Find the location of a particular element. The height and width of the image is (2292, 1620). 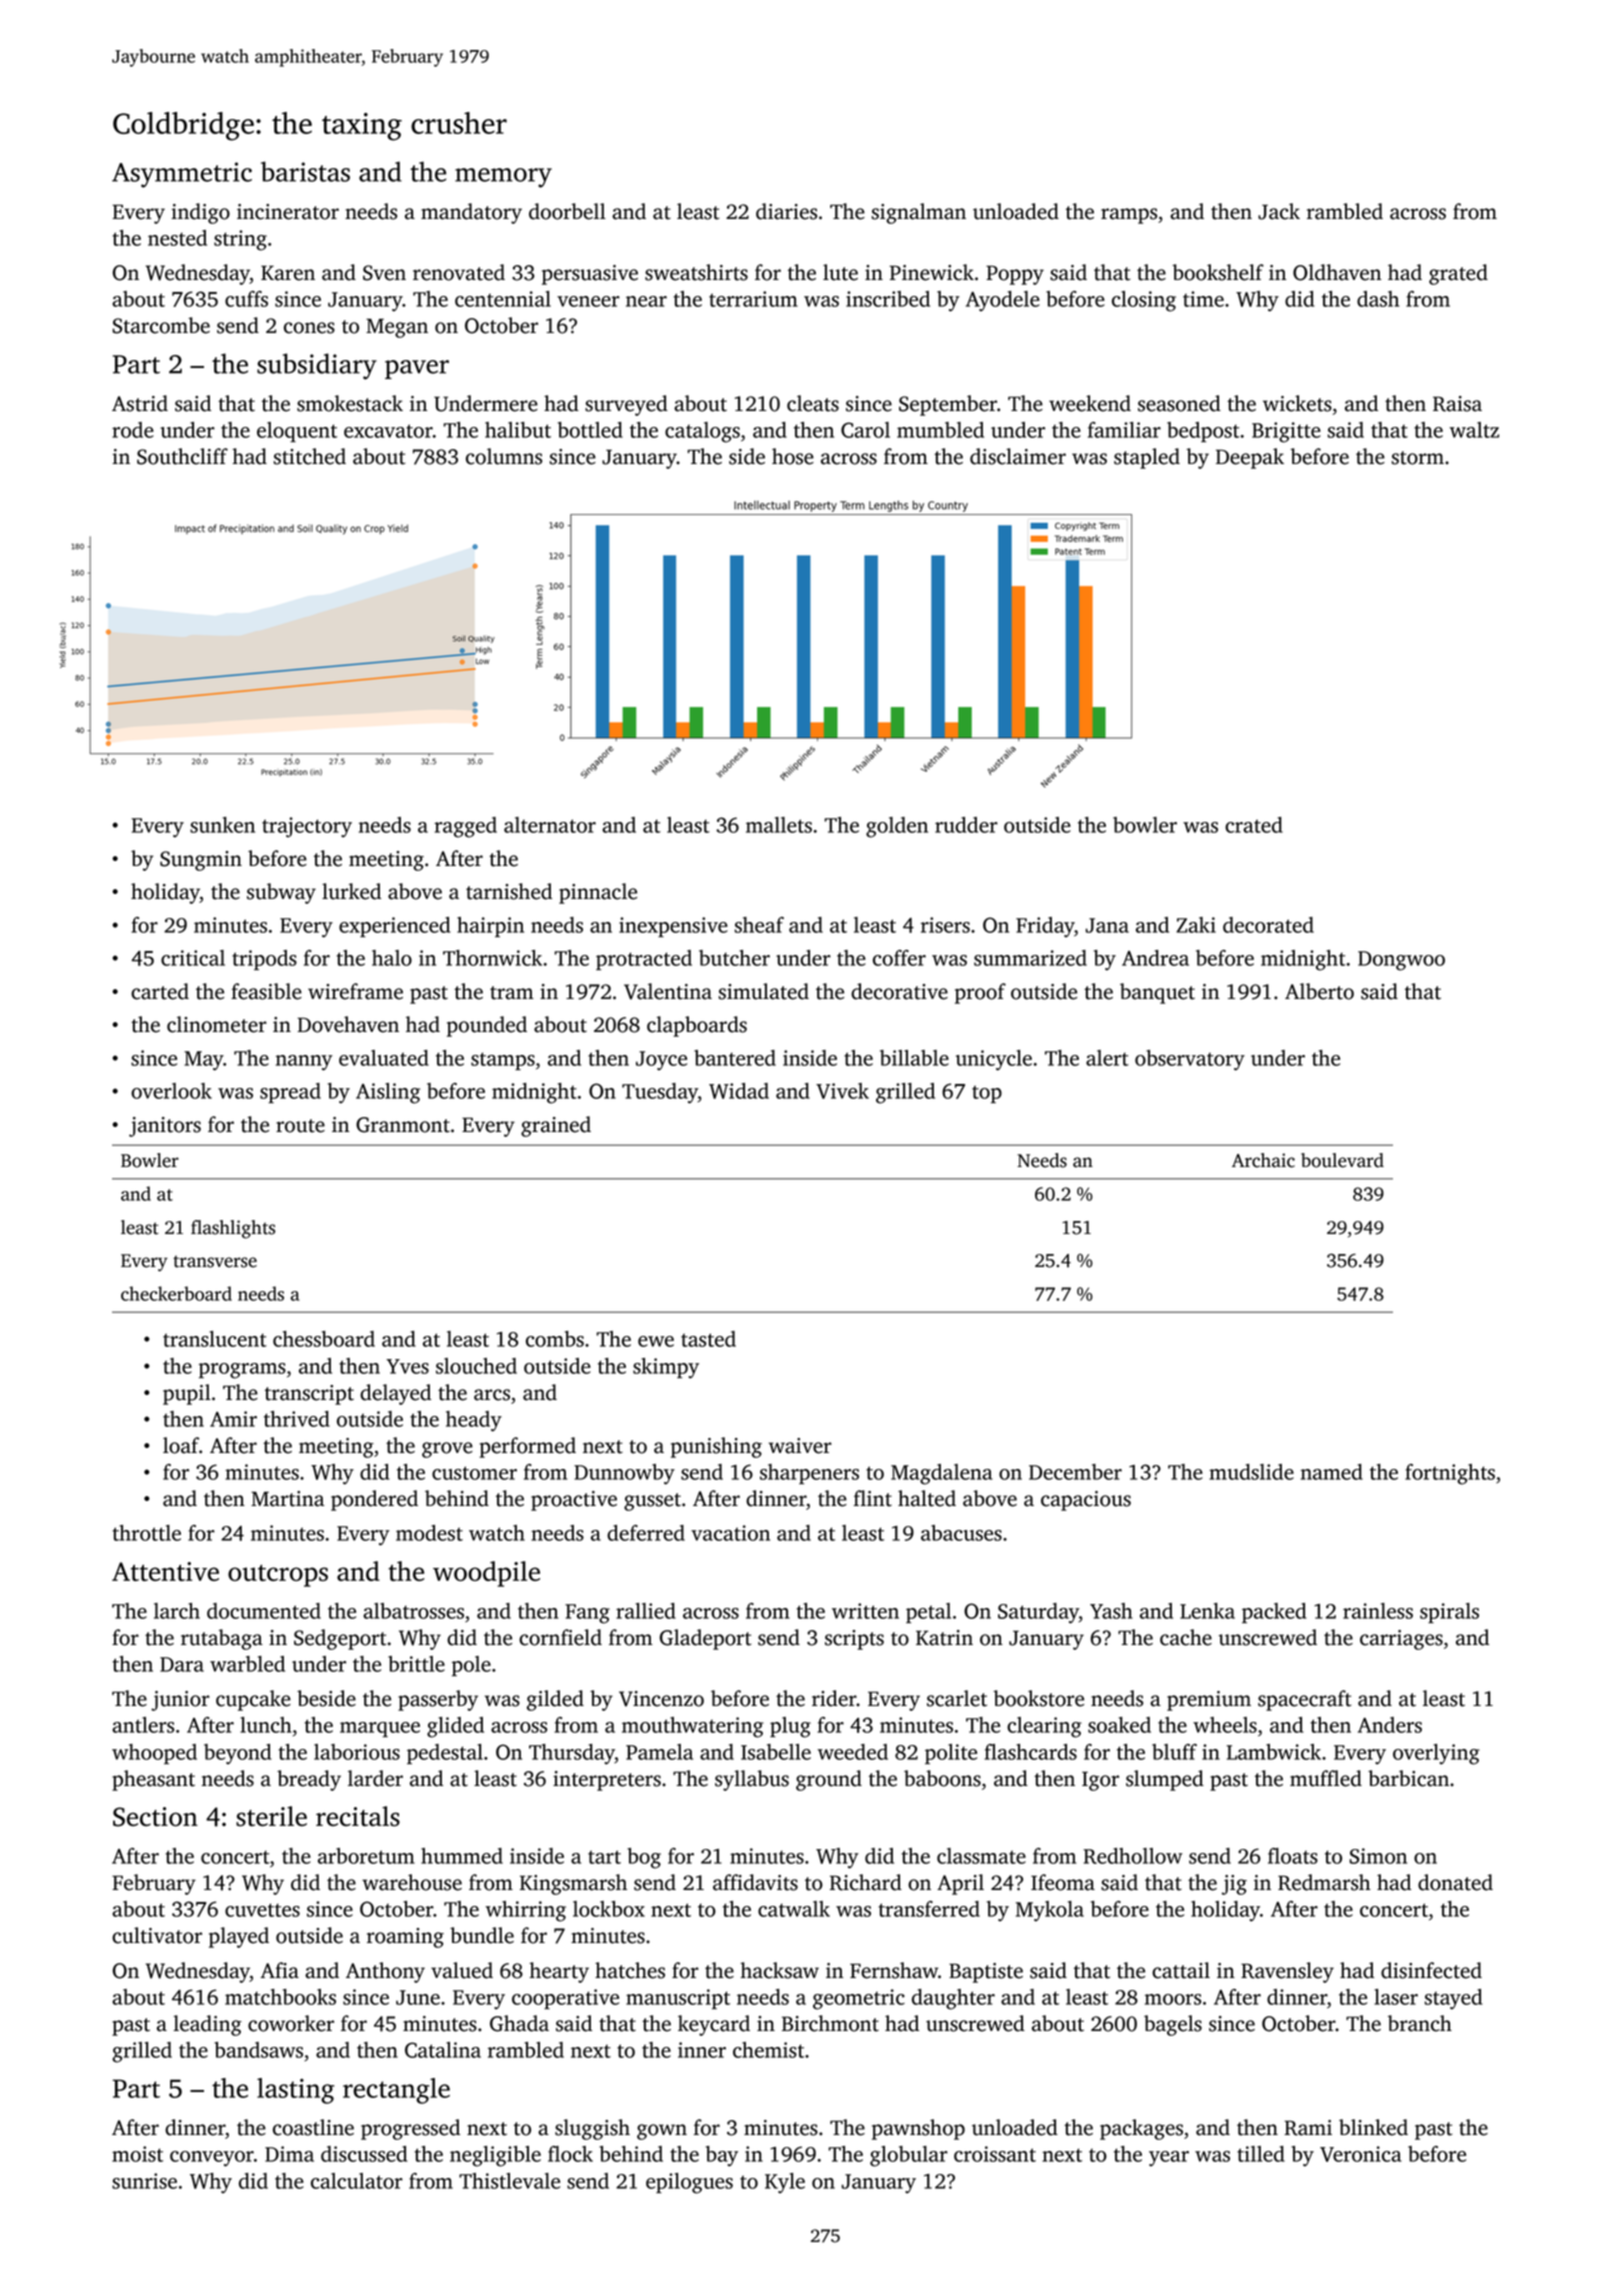

waiver is located at coordinates (800, 1446).
